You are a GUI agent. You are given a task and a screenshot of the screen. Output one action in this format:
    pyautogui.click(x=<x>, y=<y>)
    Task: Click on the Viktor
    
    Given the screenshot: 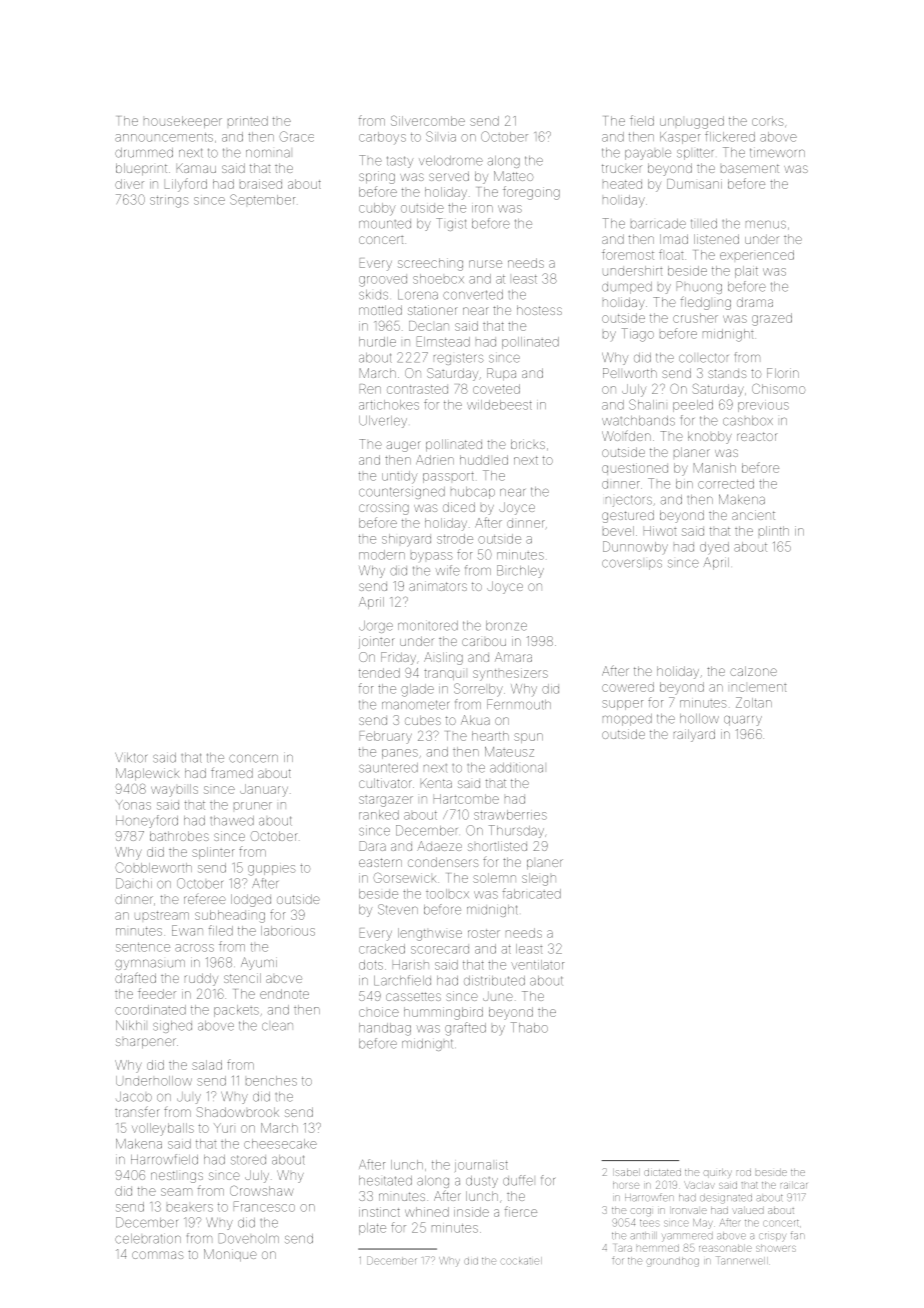 What is the action you would take?
    pyautogui.click(x=131, y=758)
